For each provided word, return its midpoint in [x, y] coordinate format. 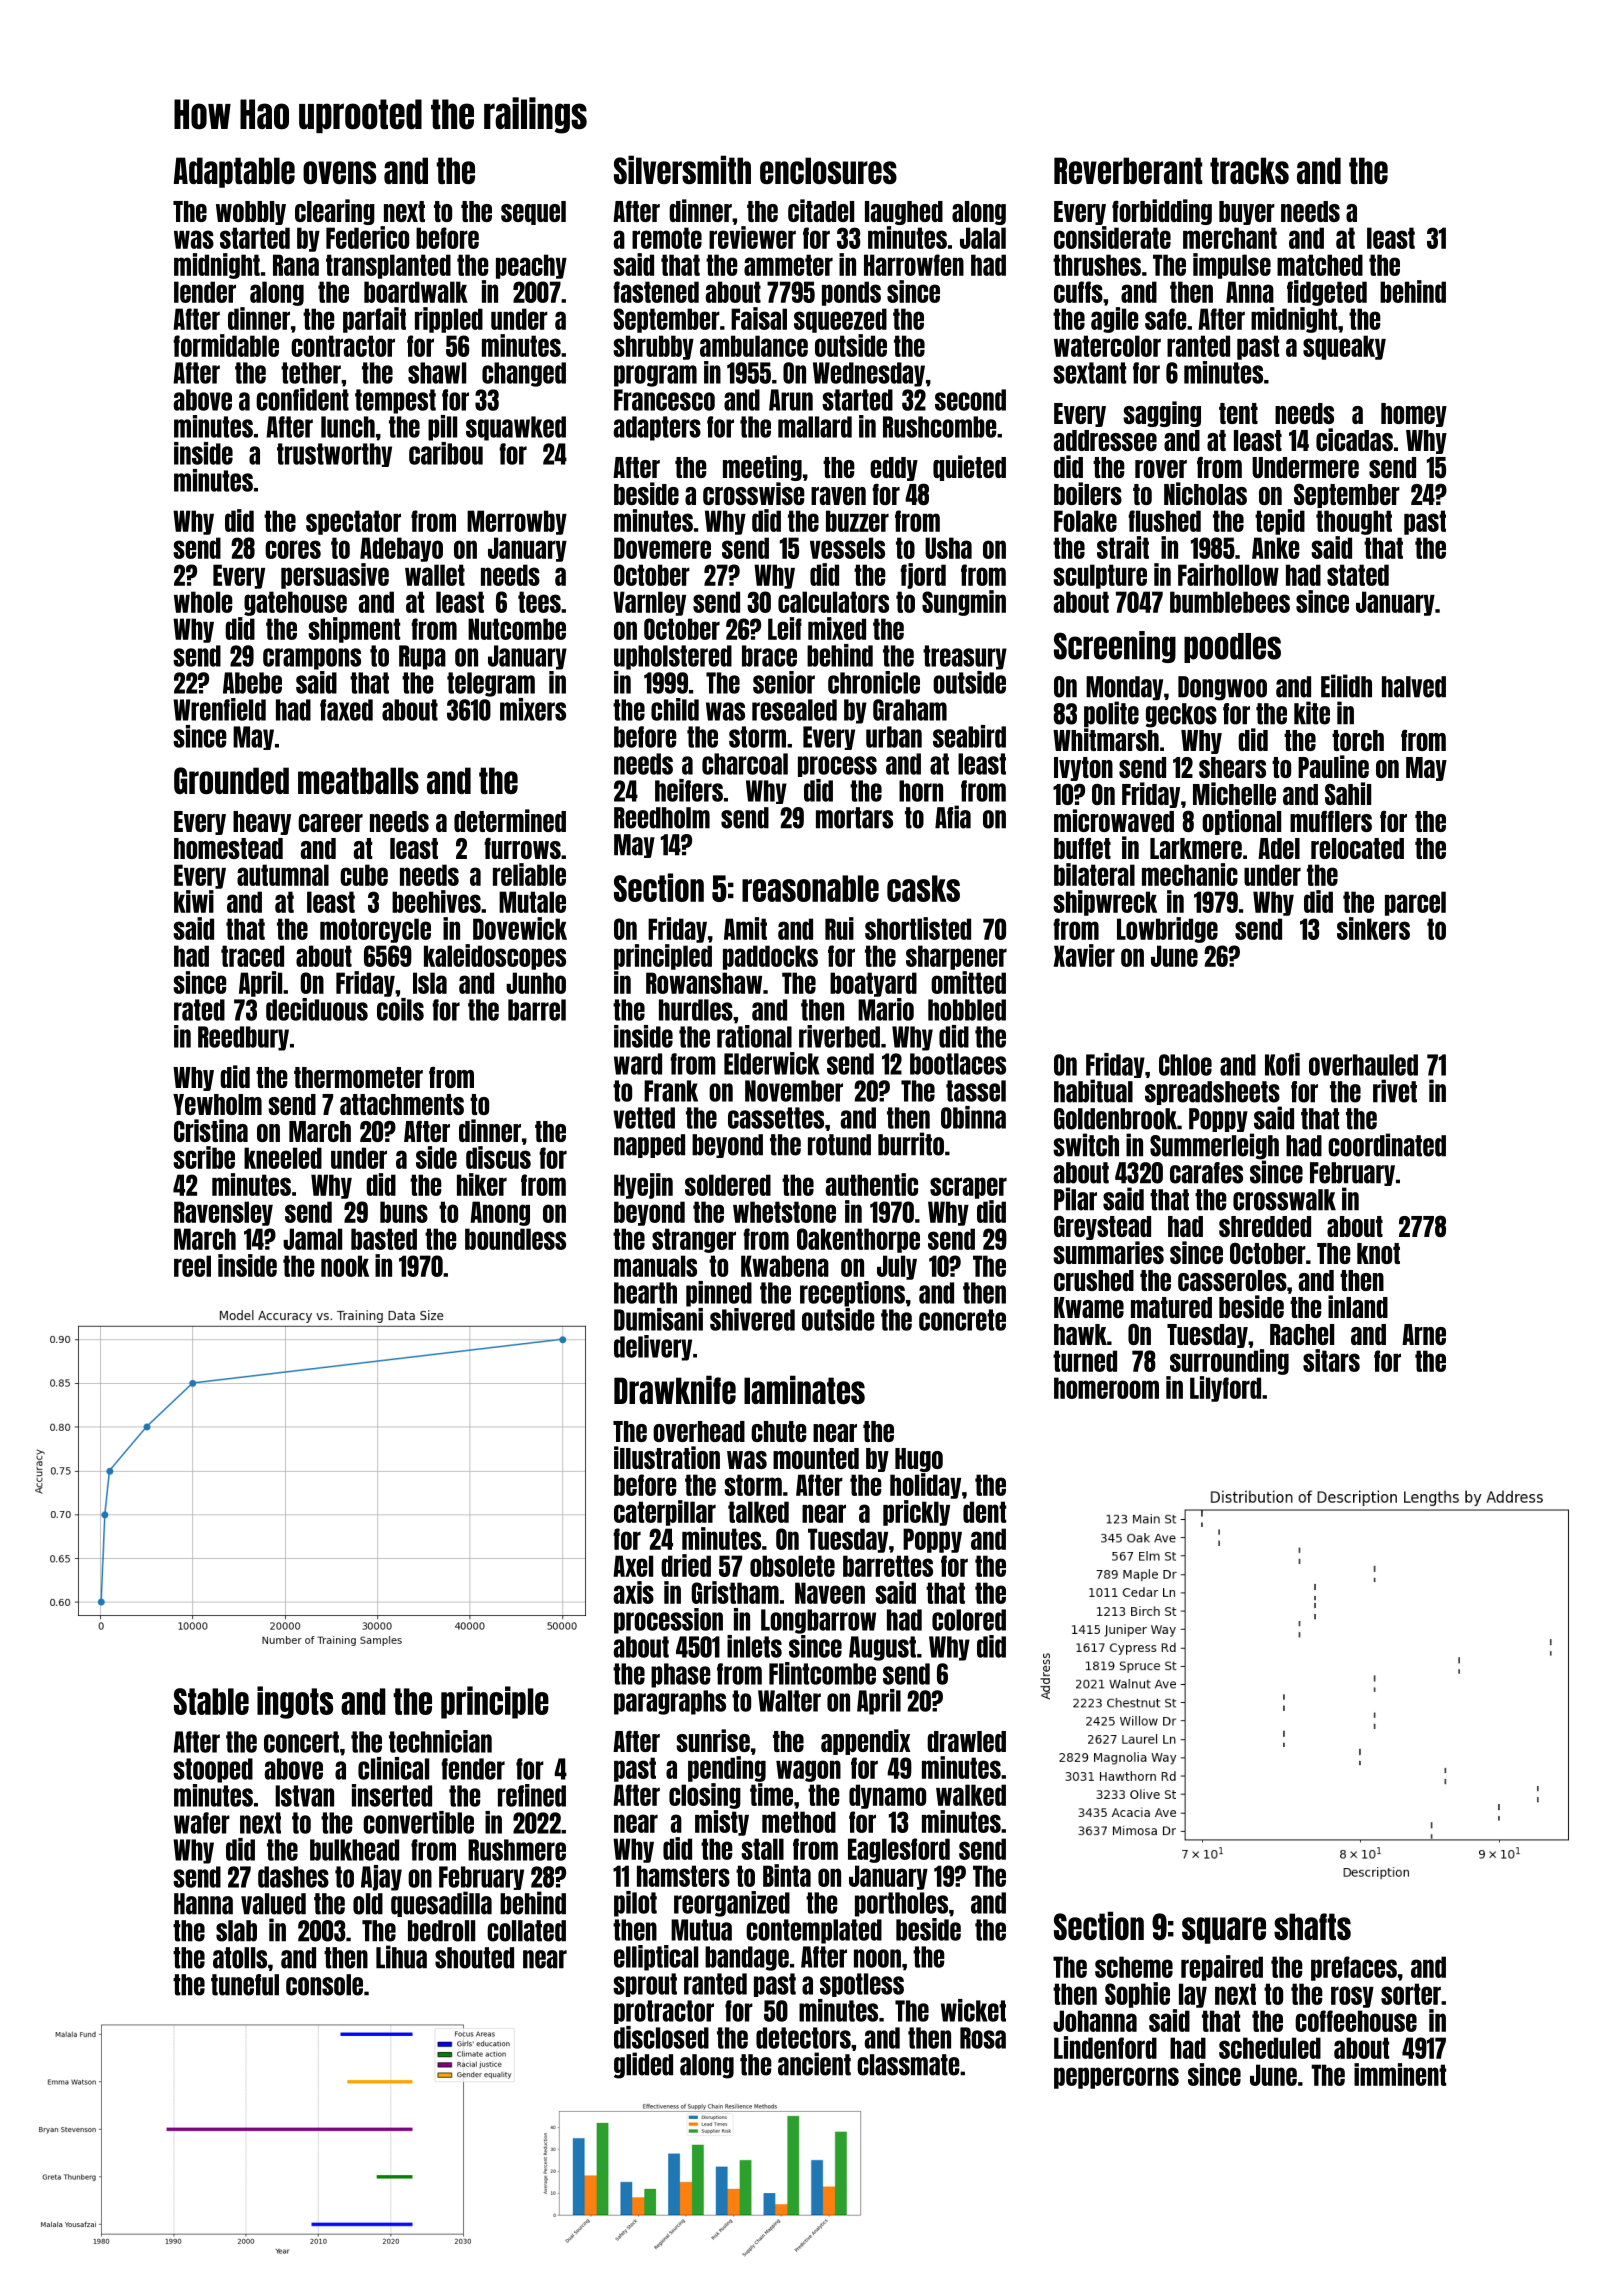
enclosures [828, 170]
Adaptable [234, 172]
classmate [908, 2065]
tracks [1249, 170]
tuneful [245, 1985]
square [1224, 1930]
